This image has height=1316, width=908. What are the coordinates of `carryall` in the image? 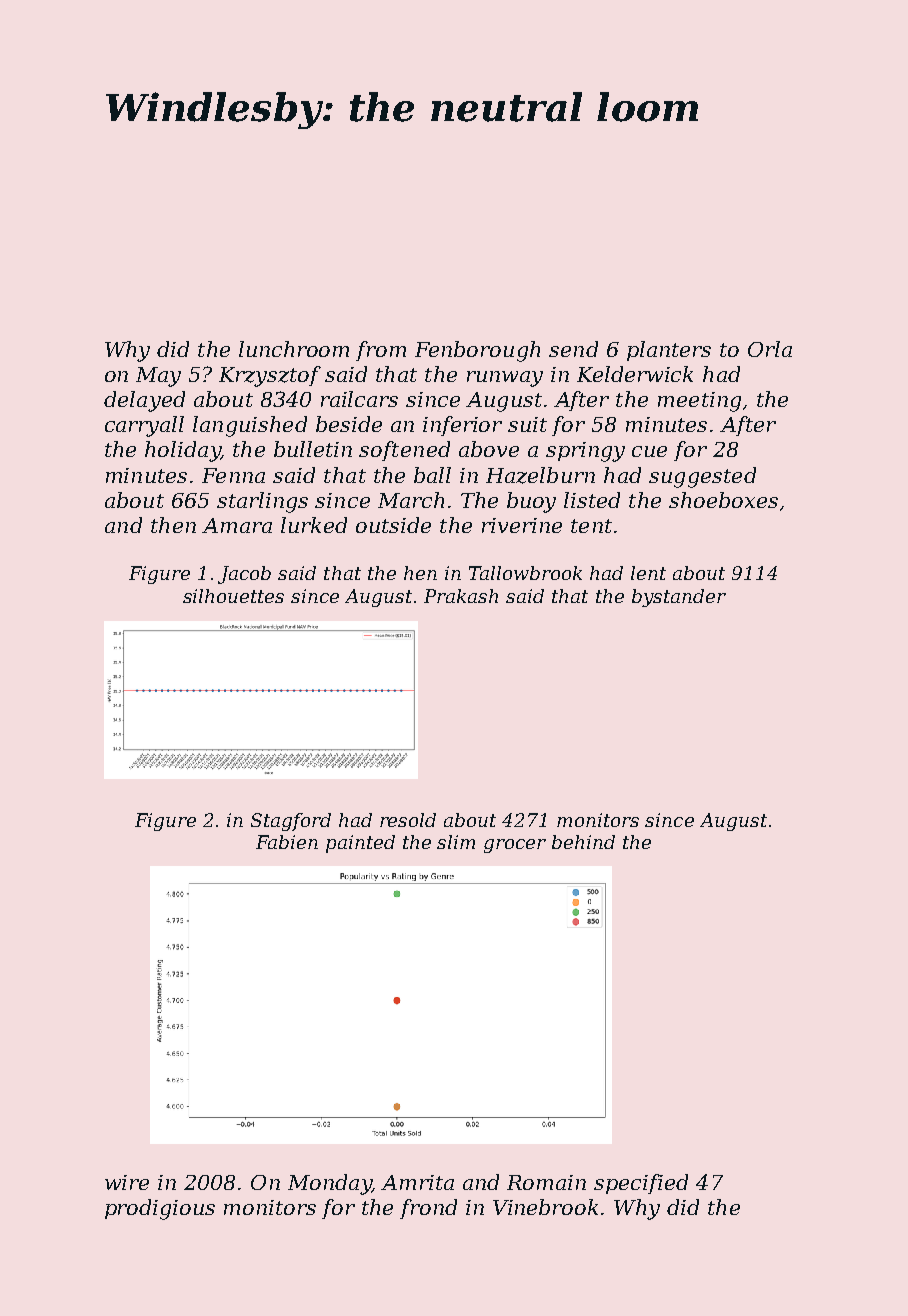 It's located at (144, 426).
